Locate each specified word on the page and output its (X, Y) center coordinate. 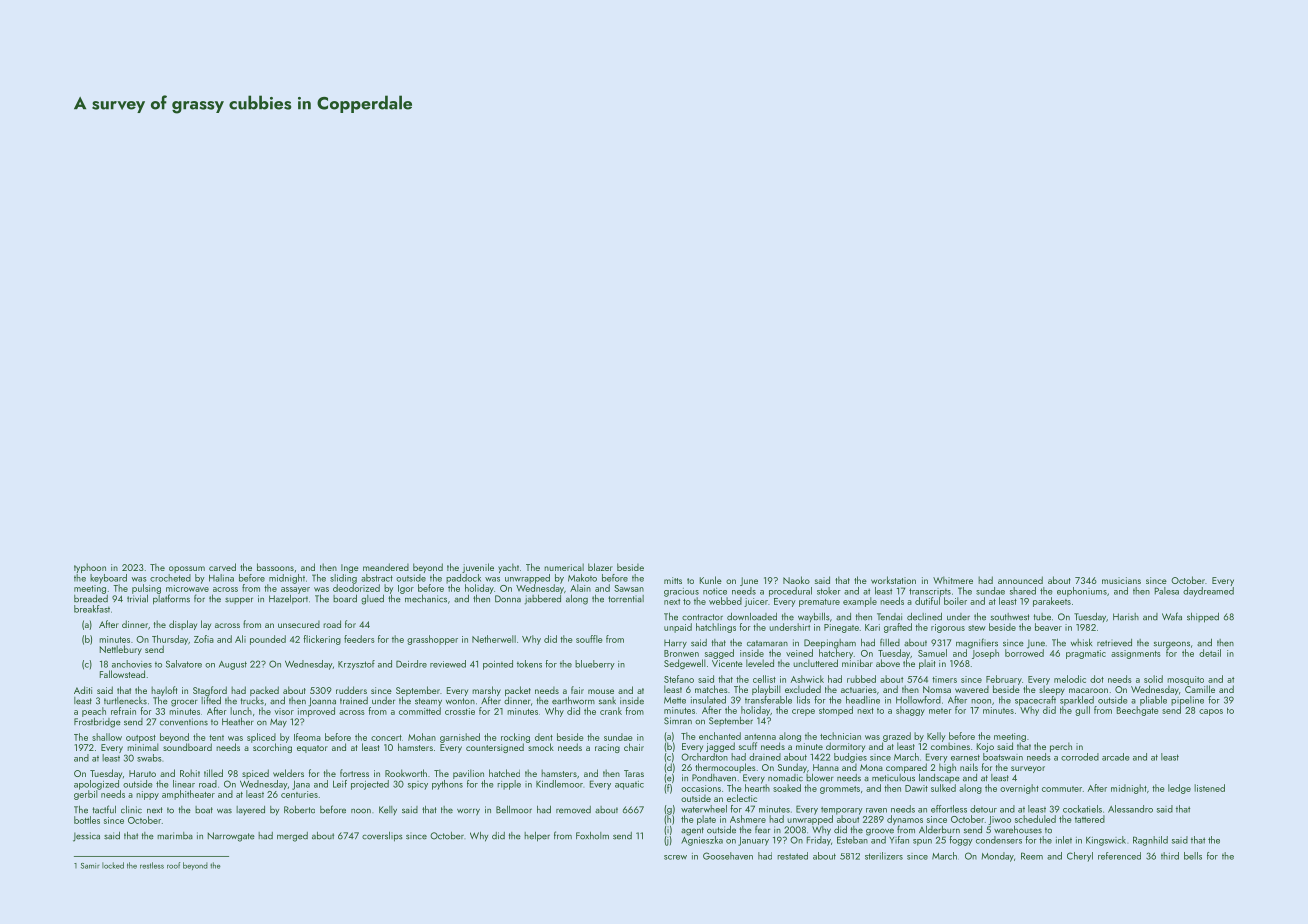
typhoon (90, 568)
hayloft (164, 691)
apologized (96, 785)
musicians (1121, 580)
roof (173, 865)
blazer (600, 567)
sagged (719, 654)
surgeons (1172, 645)
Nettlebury (121, 650)
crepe (803, 712)
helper (537, 837)
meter (940, 711)
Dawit (916, 788)
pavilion (468, 774)
